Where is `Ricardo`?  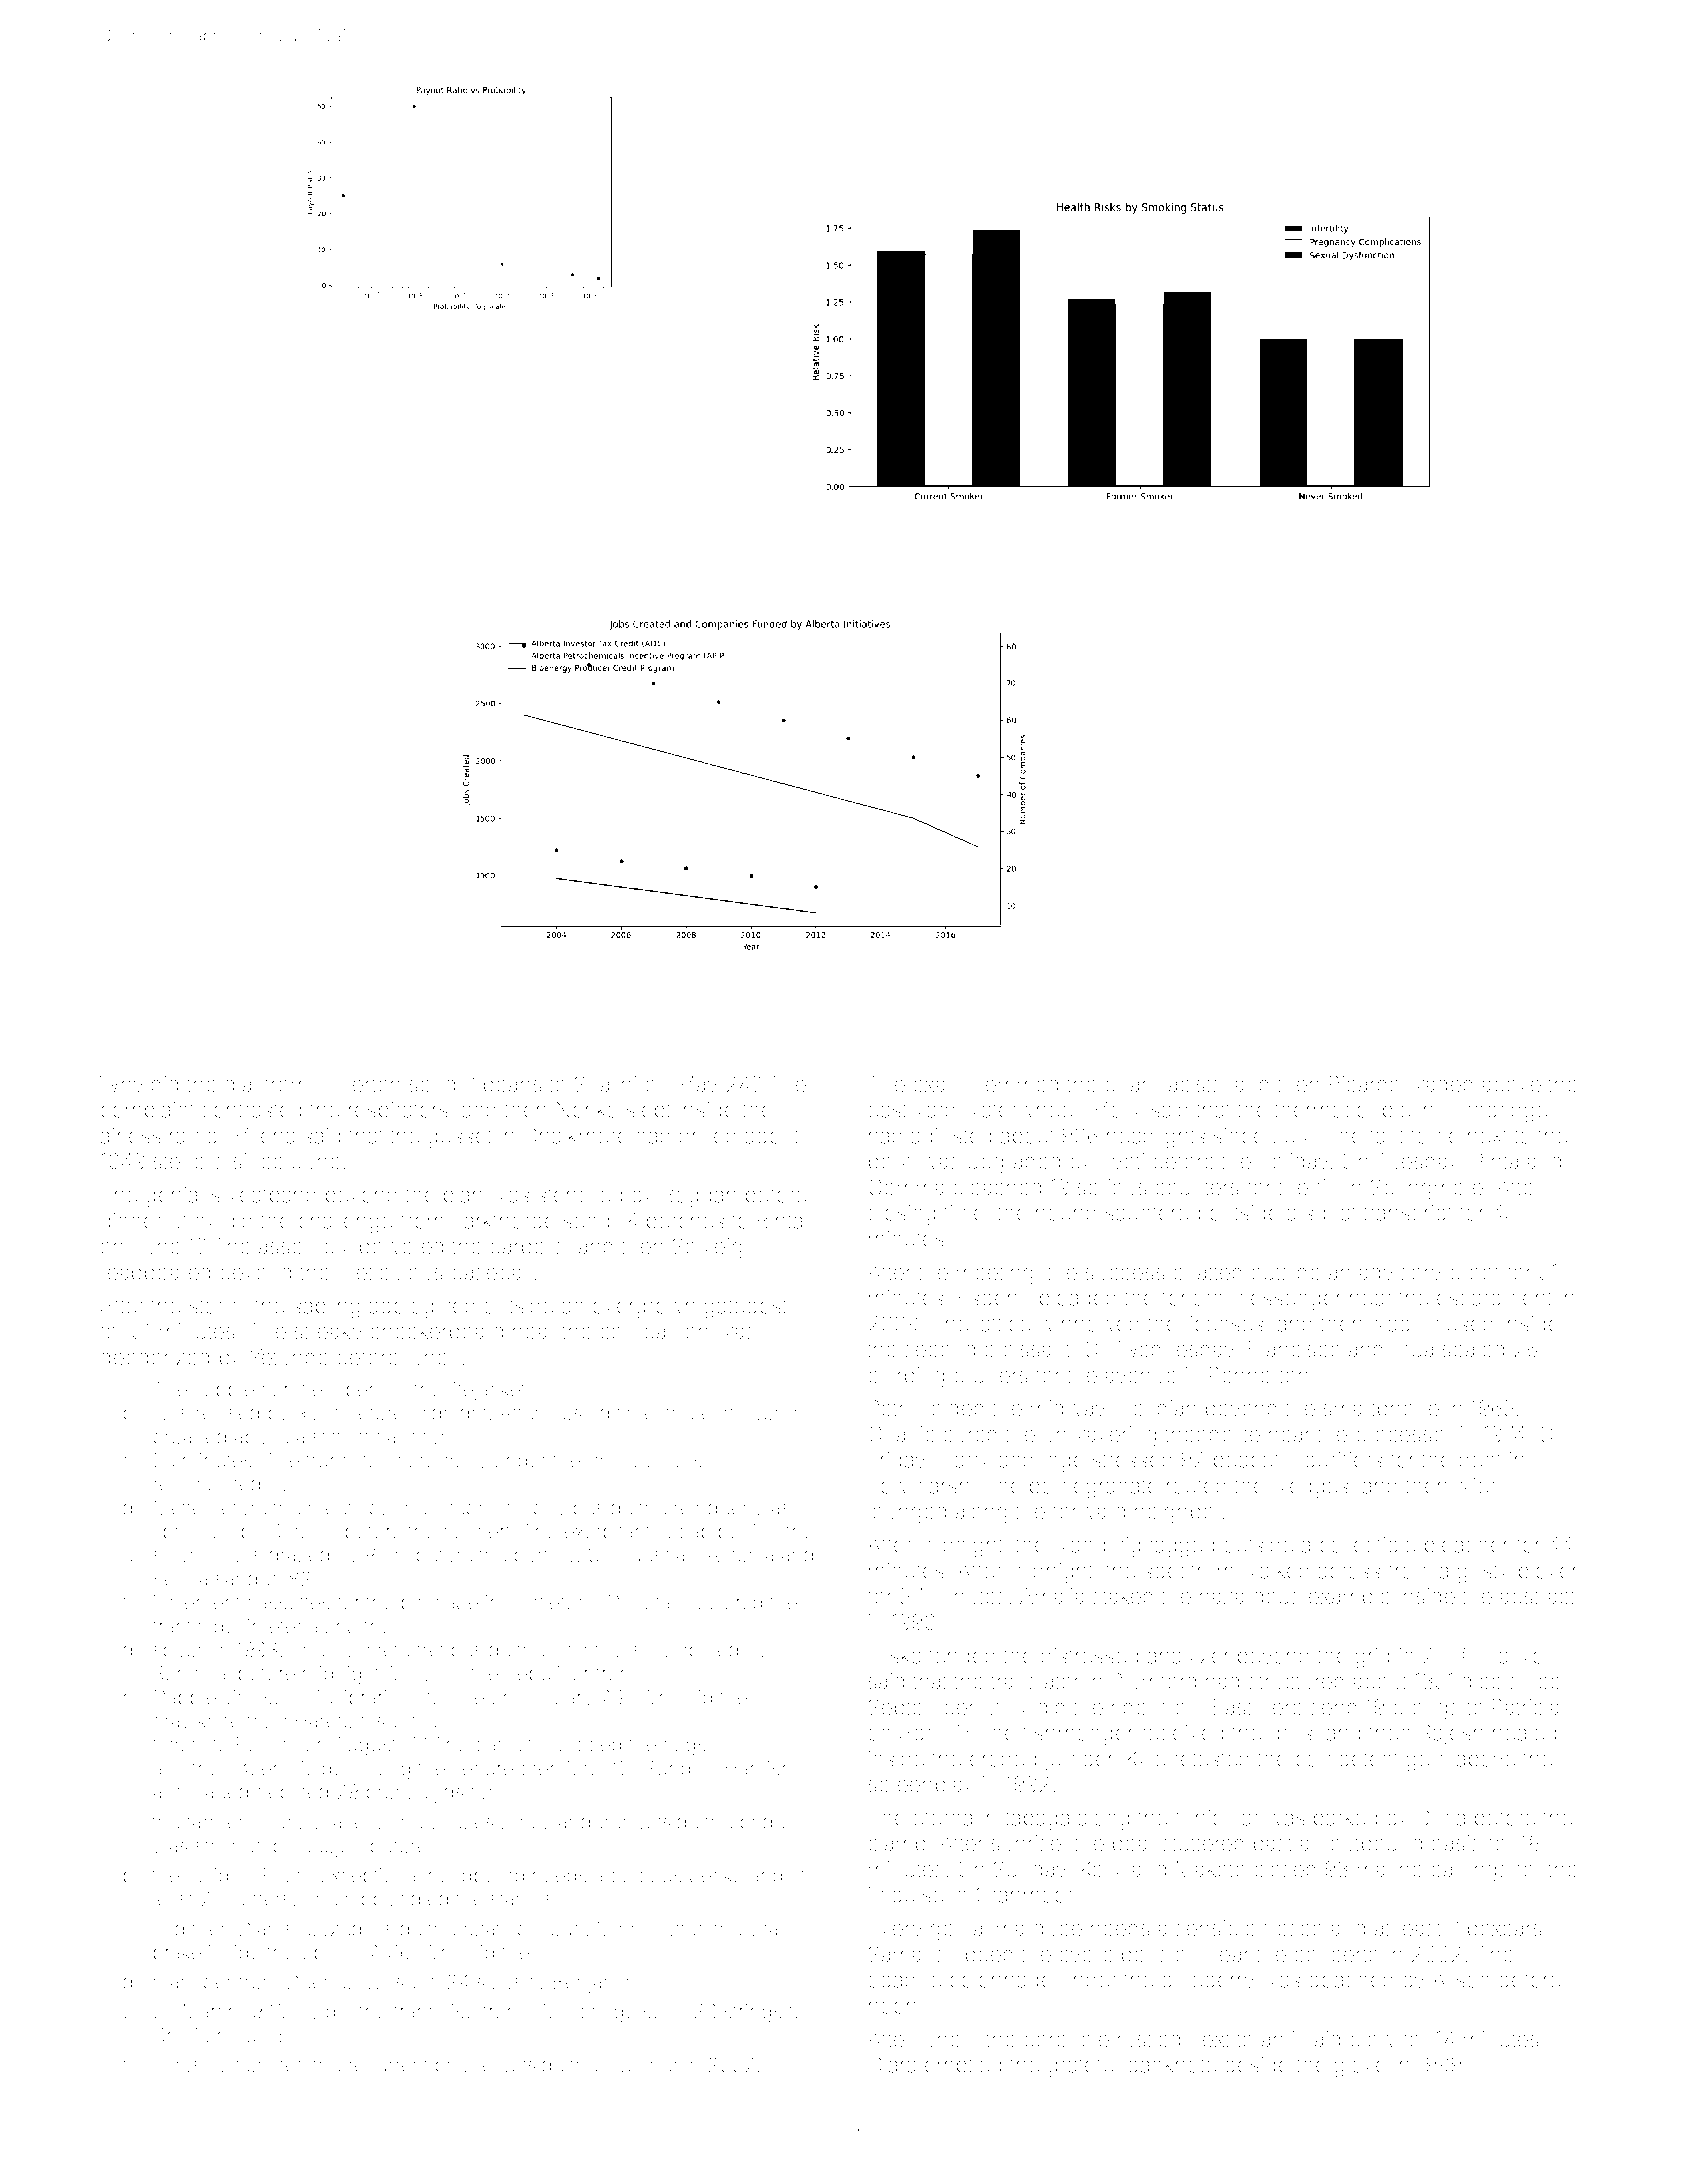 Ricardo is located at coordinates (1365, 1084).
